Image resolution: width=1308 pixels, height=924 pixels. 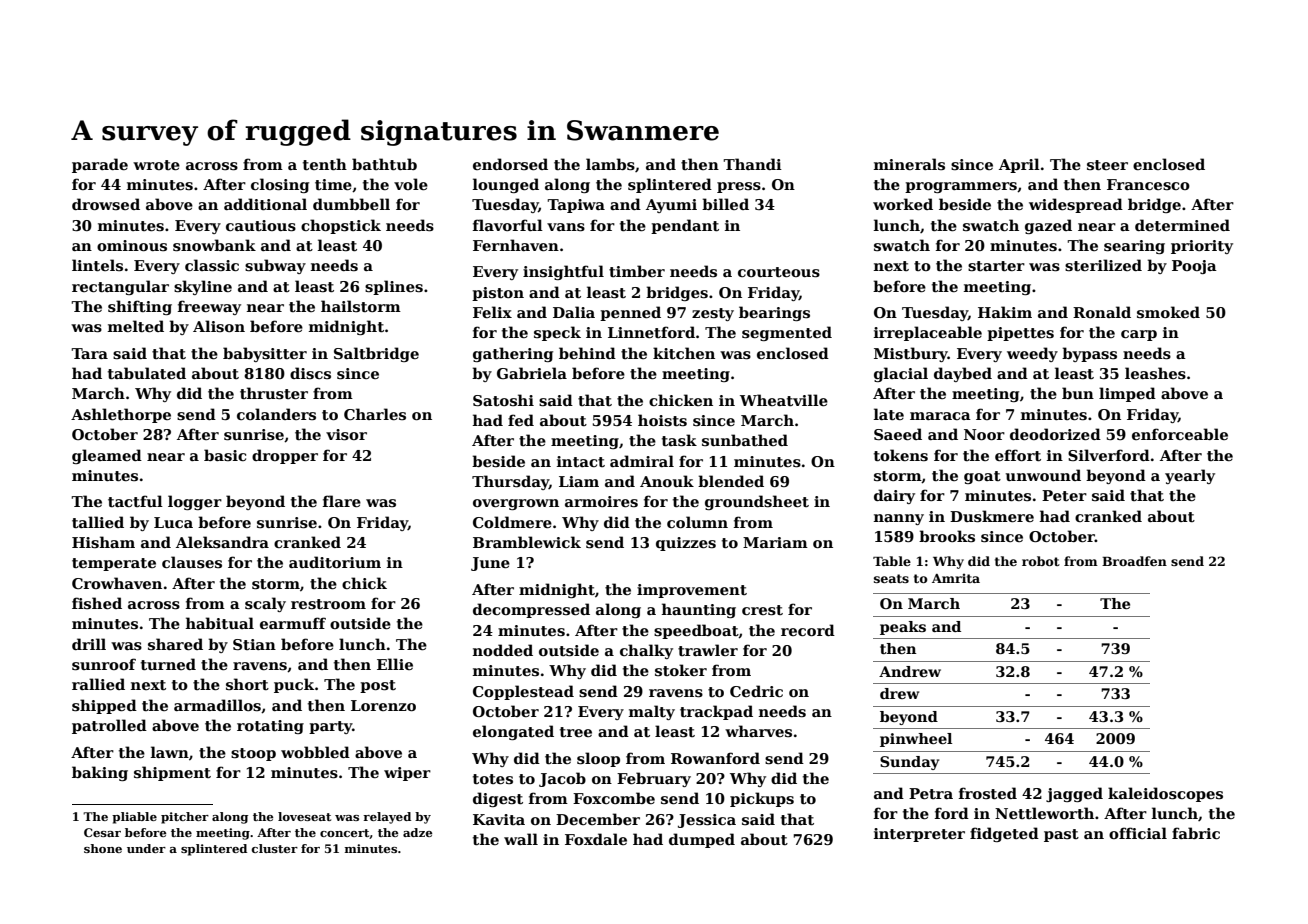 What do you see at coordinates (762, 799) in the screenshot?
I see `pickups` at bounding box center [762, 799].
